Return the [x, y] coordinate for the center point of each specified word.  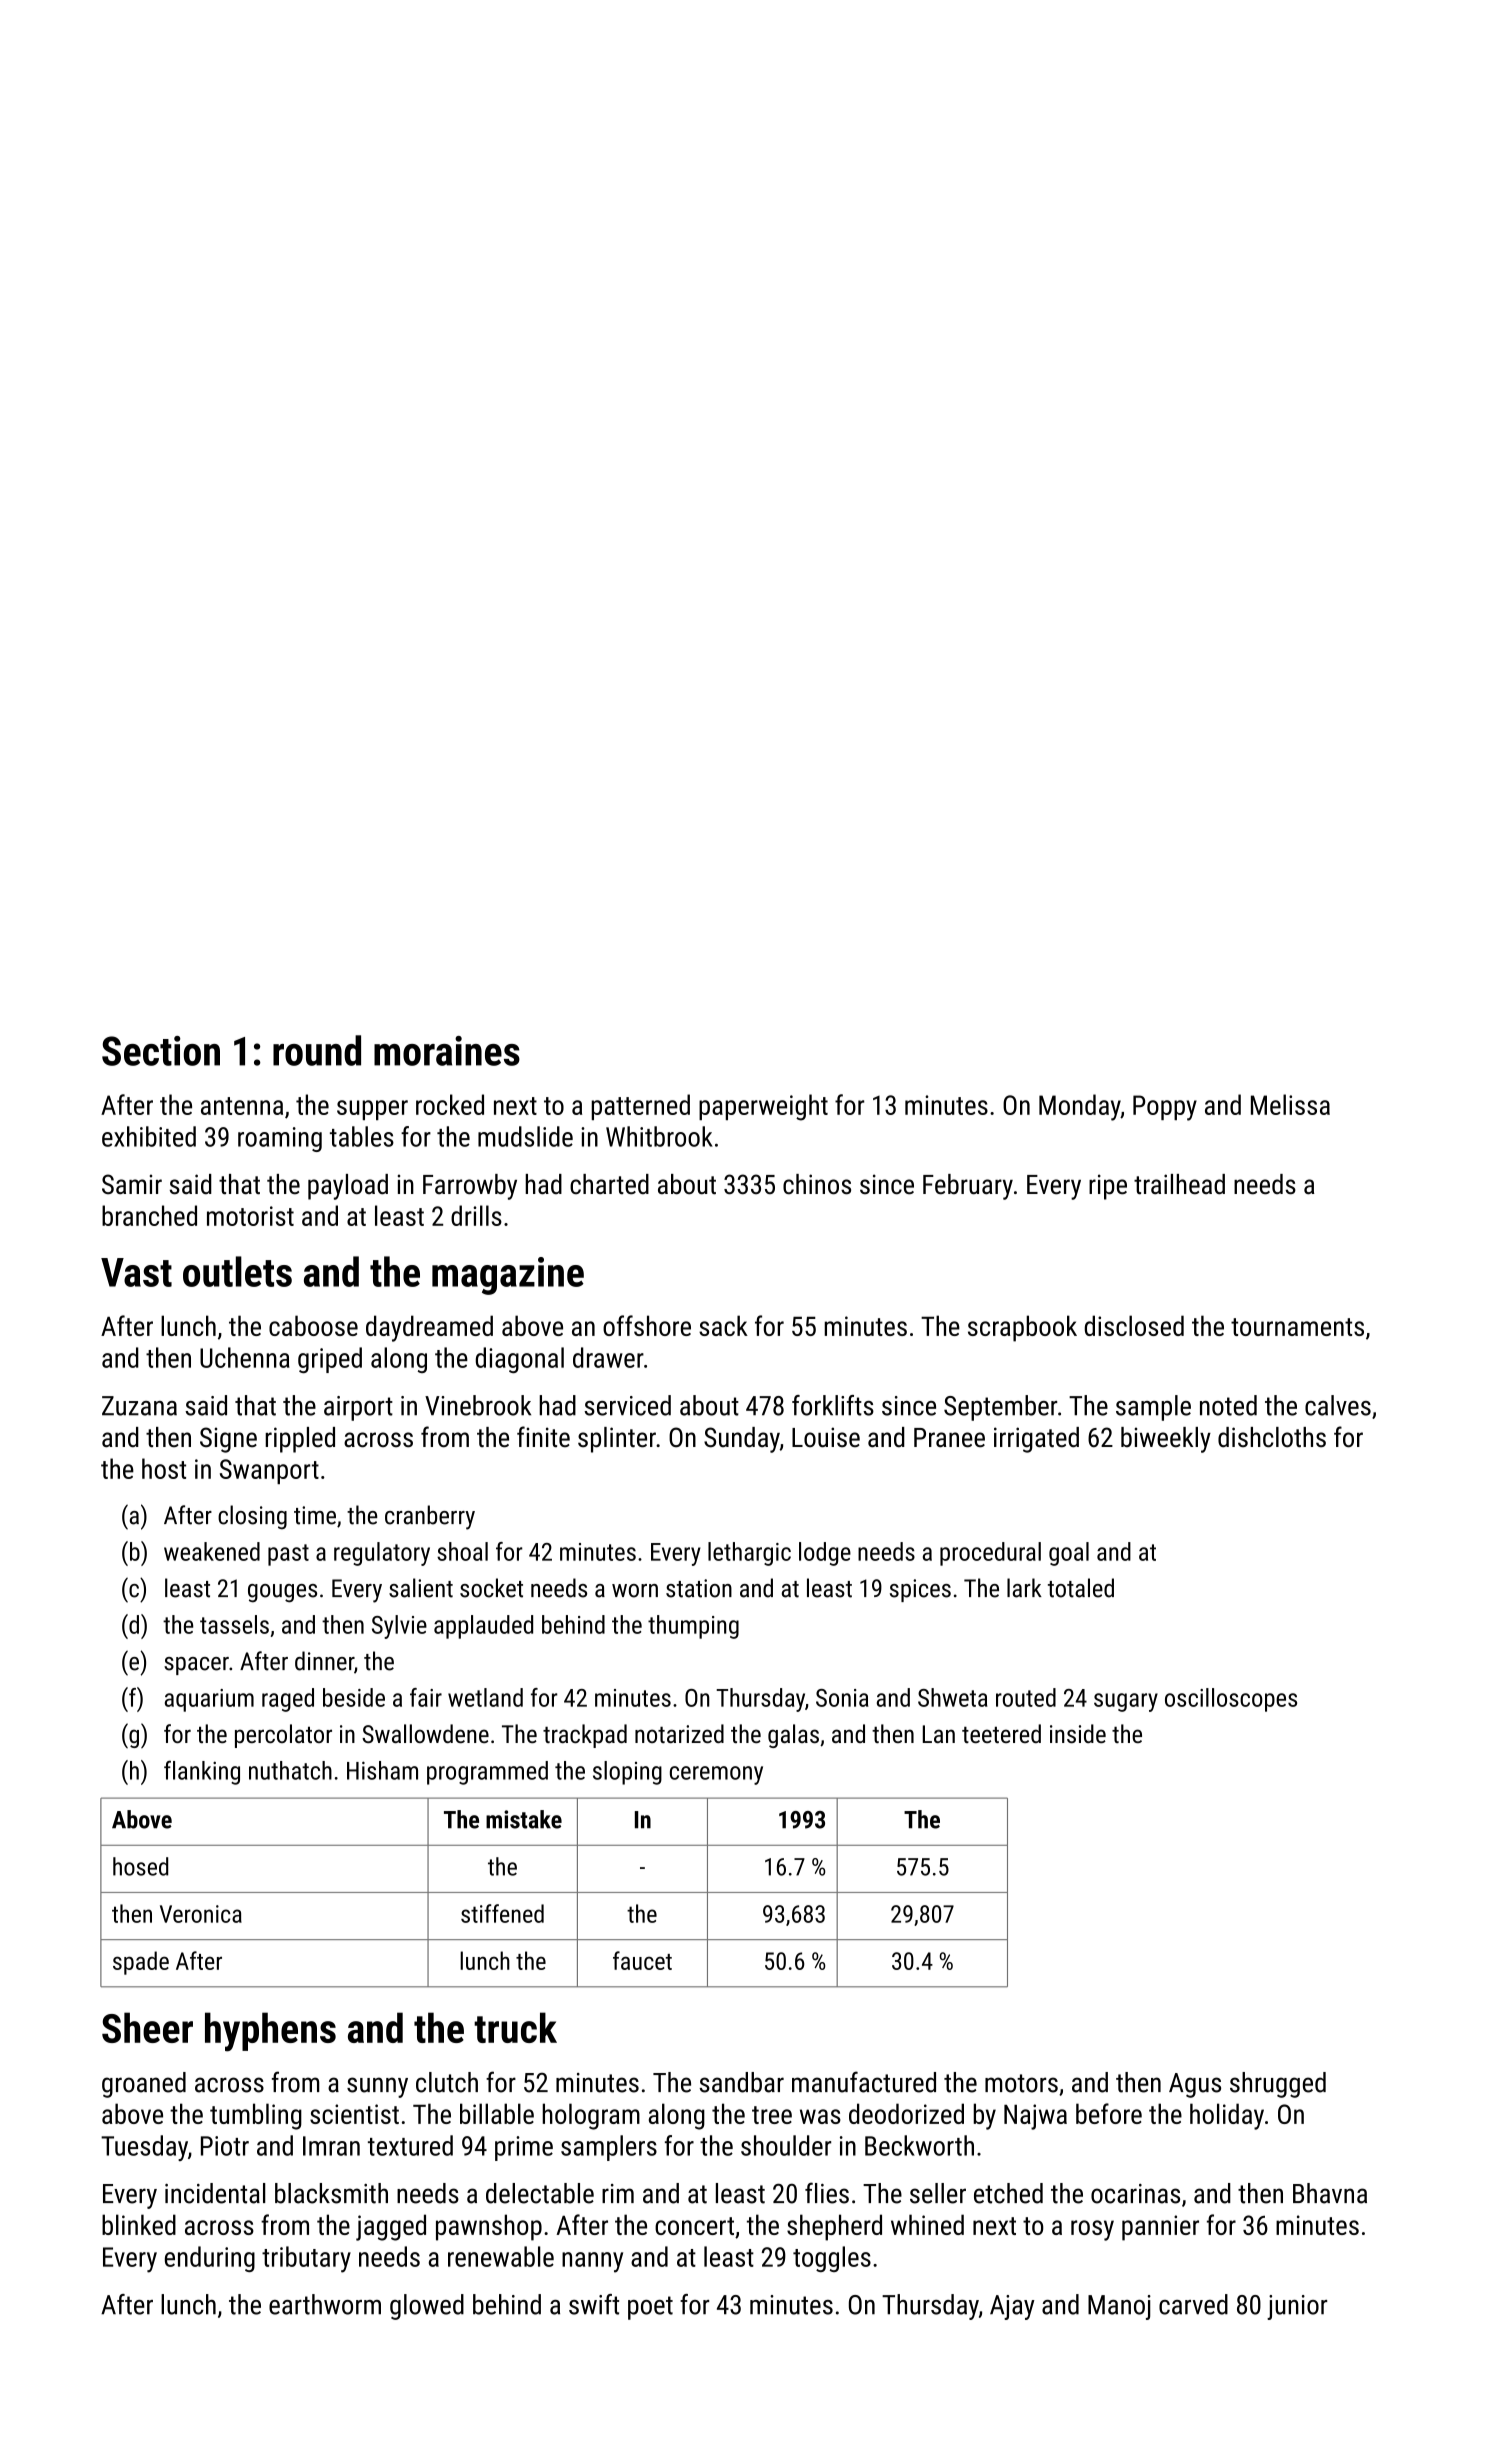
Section [161, 1051]
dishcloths [1272, 1437]
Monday [1080, 1107]
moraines [447, 1051]
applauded [483, 1627]
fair [426, 1697]
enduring [210, 2259]
